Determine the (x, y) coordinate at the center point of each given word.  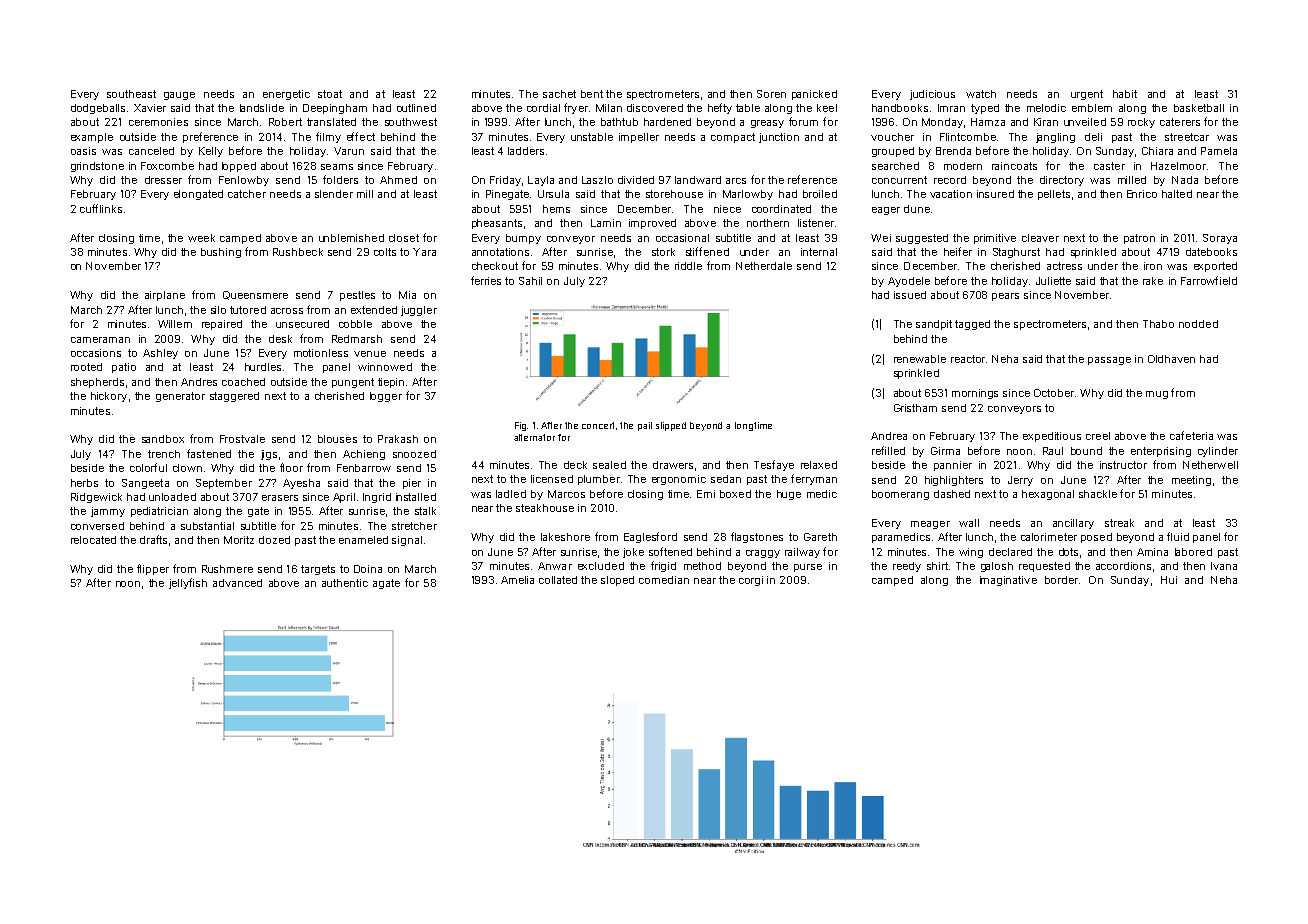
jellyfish (188, 583)
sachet (559, 94)
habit (1125, 94)
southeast (131, 94)
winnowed (385, 367)
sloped (617, 581)
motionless (321, 353)
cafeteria (1191, 435)
